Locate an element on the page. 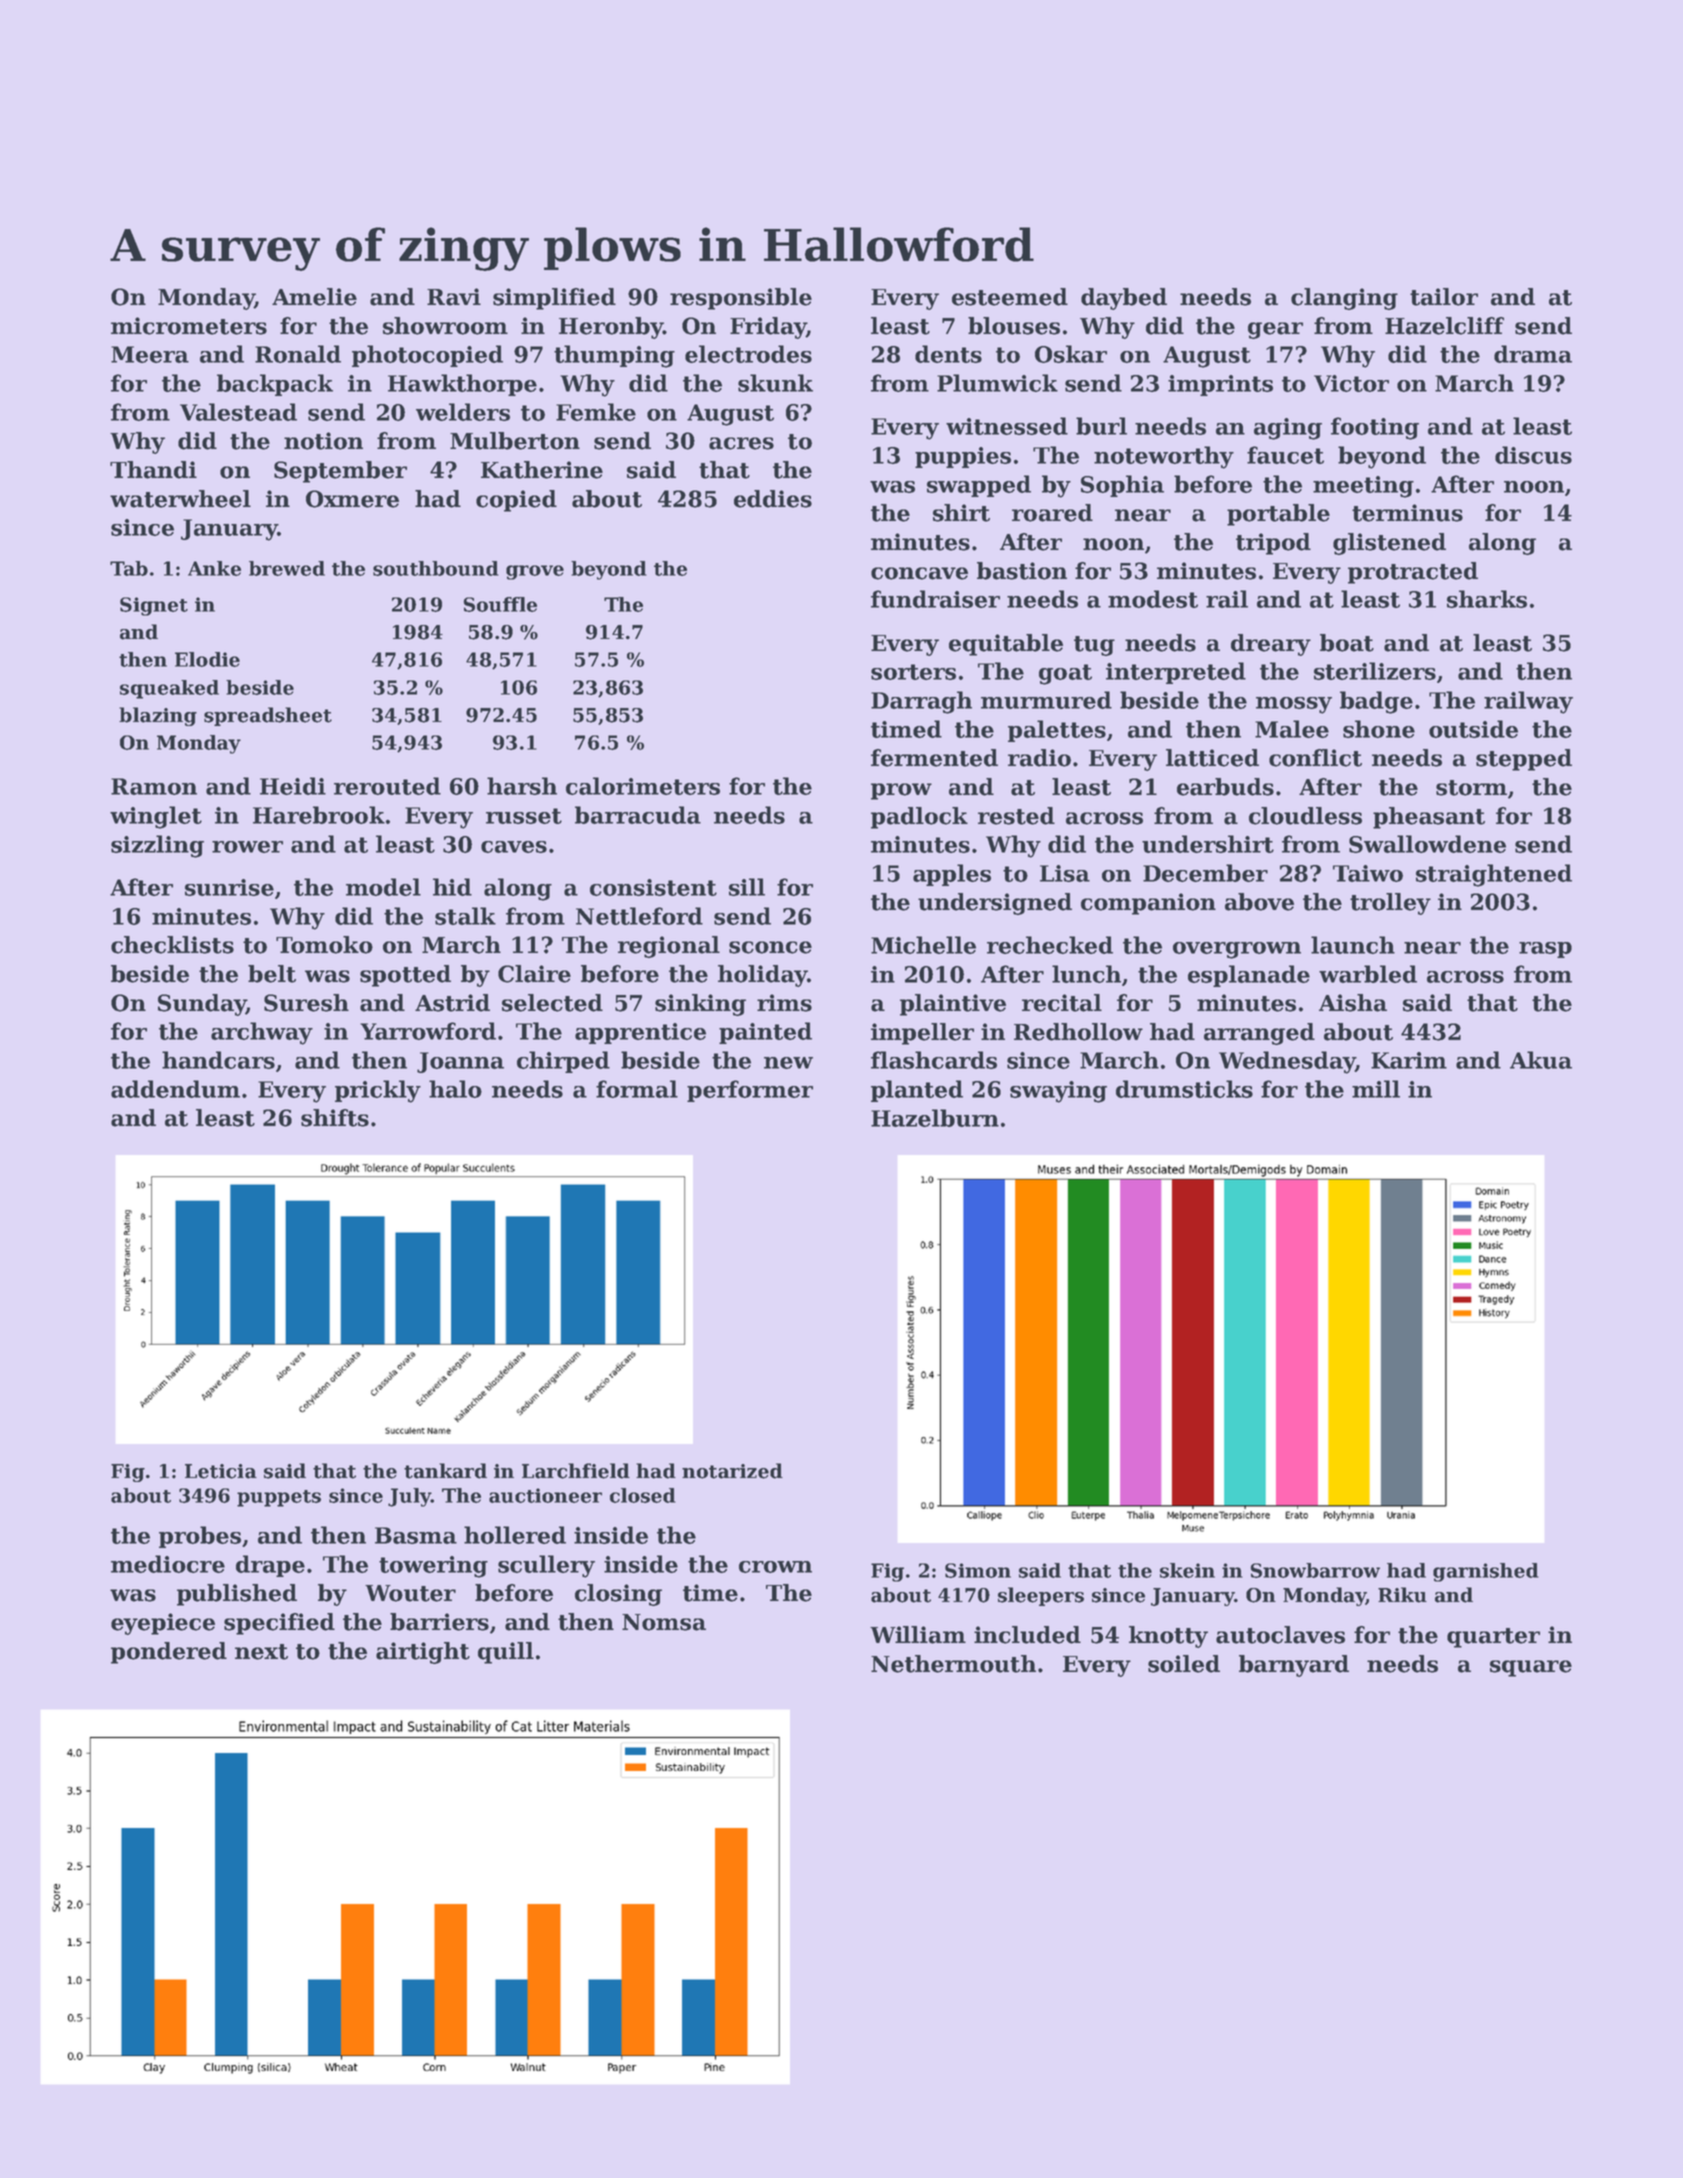 The height and width of the image is (2178, 1683). dents is located at coordinates (948, 354).
